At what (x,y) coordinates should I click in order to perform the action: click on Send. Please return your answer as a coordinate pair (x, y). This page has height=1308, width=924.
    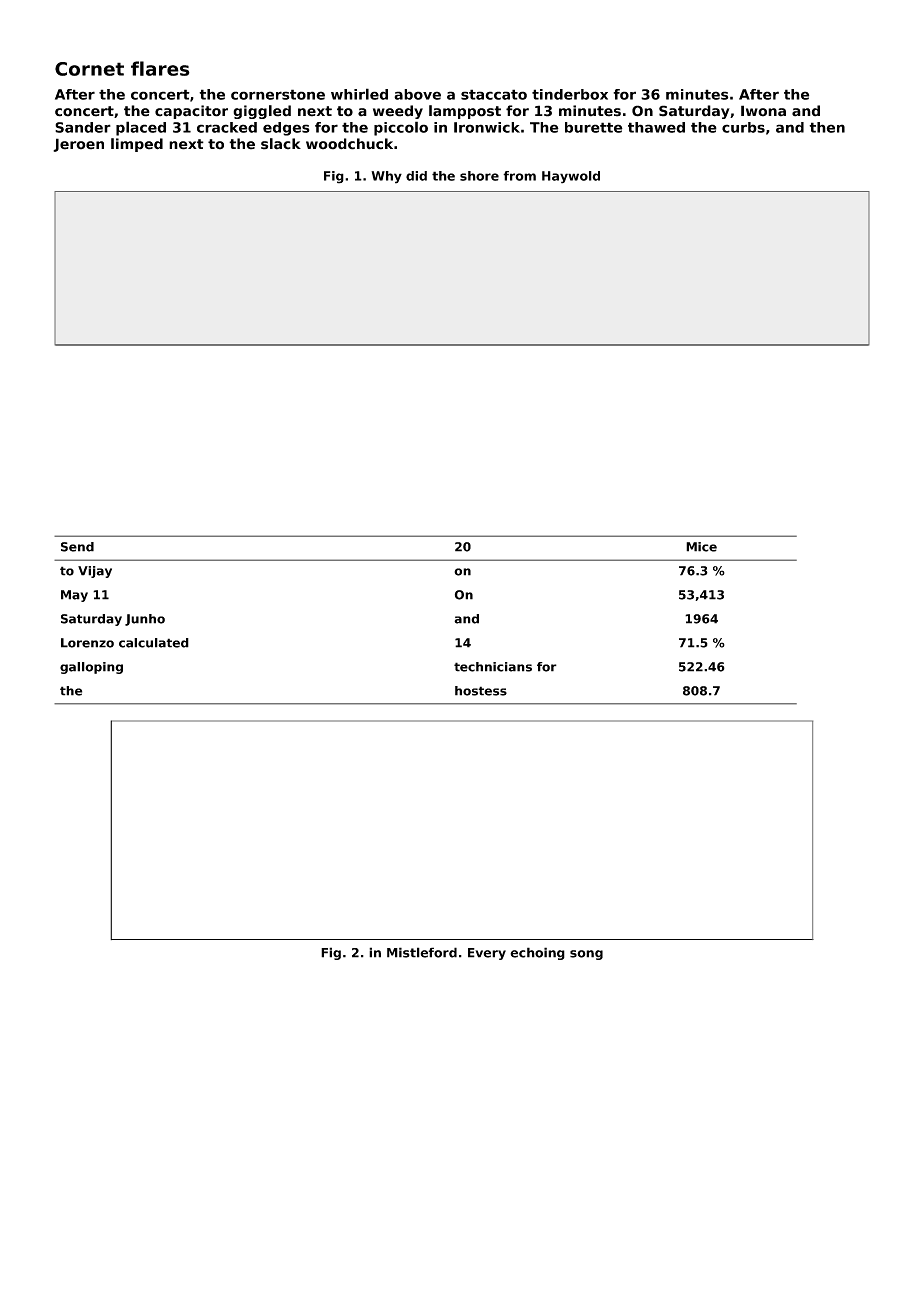
    Looking at the image, I should click on (77, 547).
